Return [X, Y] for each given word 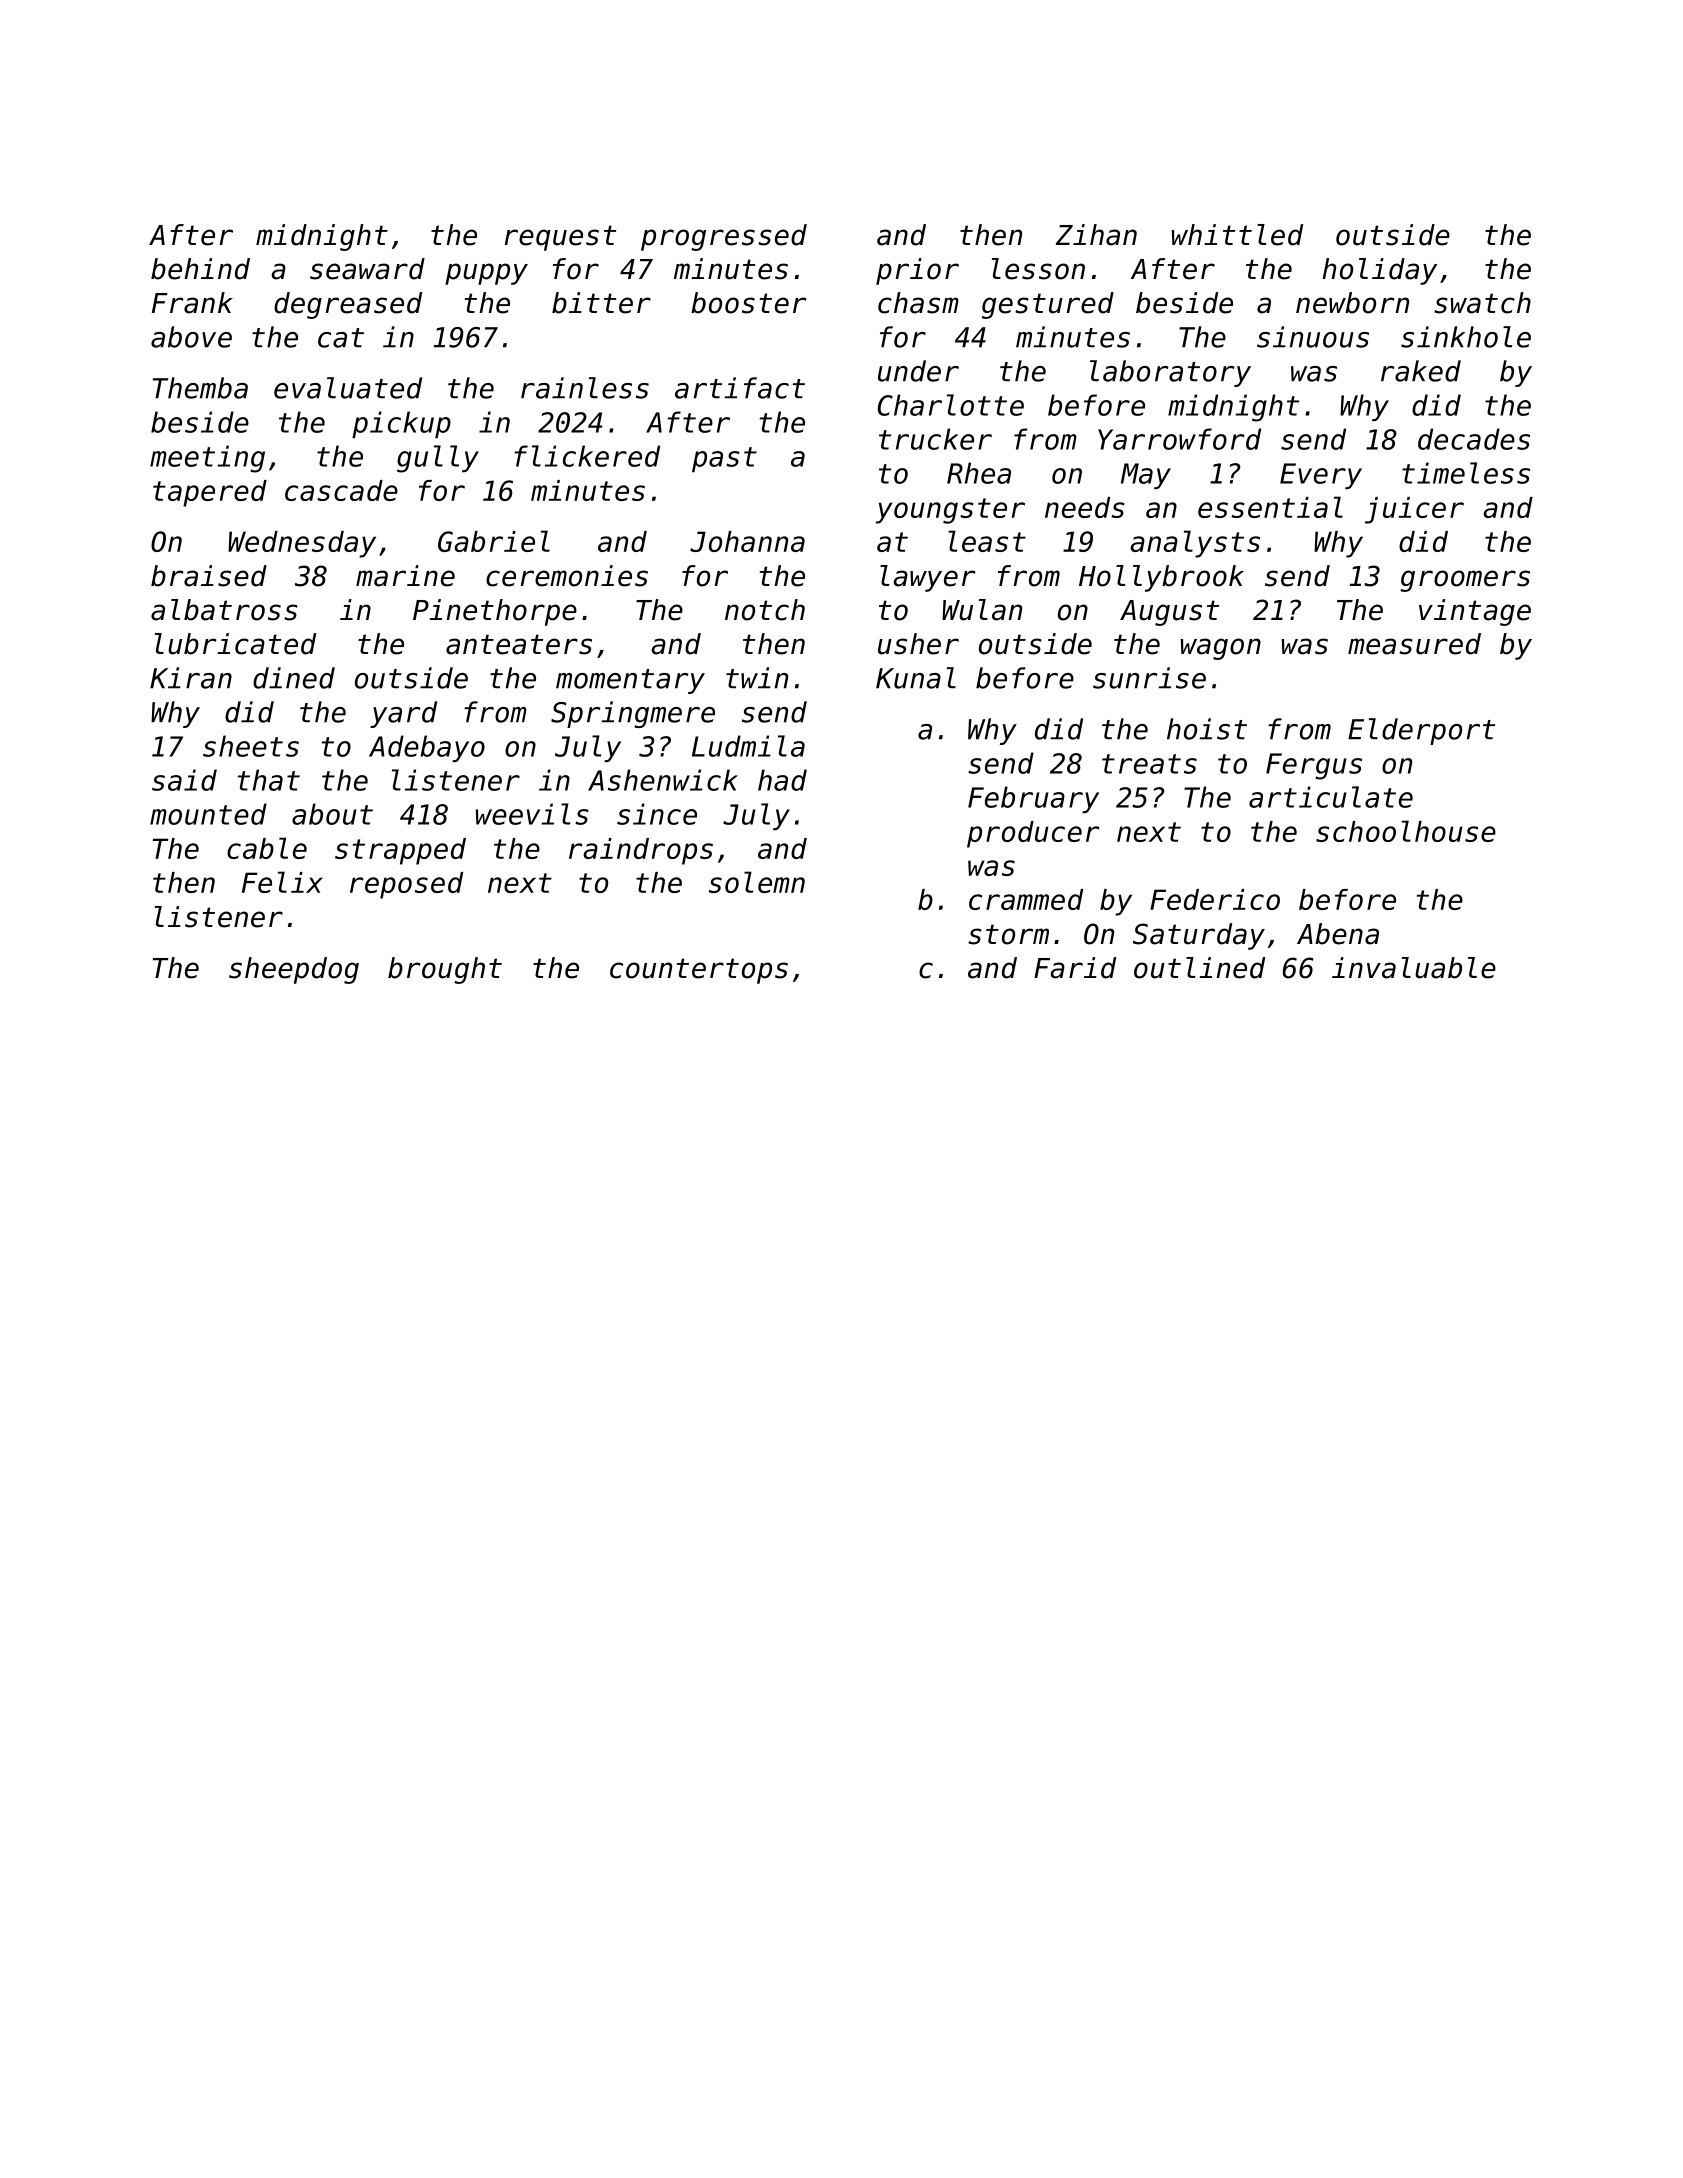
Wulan [982, 610]
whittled [1237, 235]
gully [438, 459]
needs [1085, 507]
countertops [699, 971]
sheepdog [294, 970]
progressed [724, 237]
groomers [1465, 581]
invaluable [1414, 968]
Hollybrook [1161, 578]
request [560, 238]
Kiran [191, 678]
